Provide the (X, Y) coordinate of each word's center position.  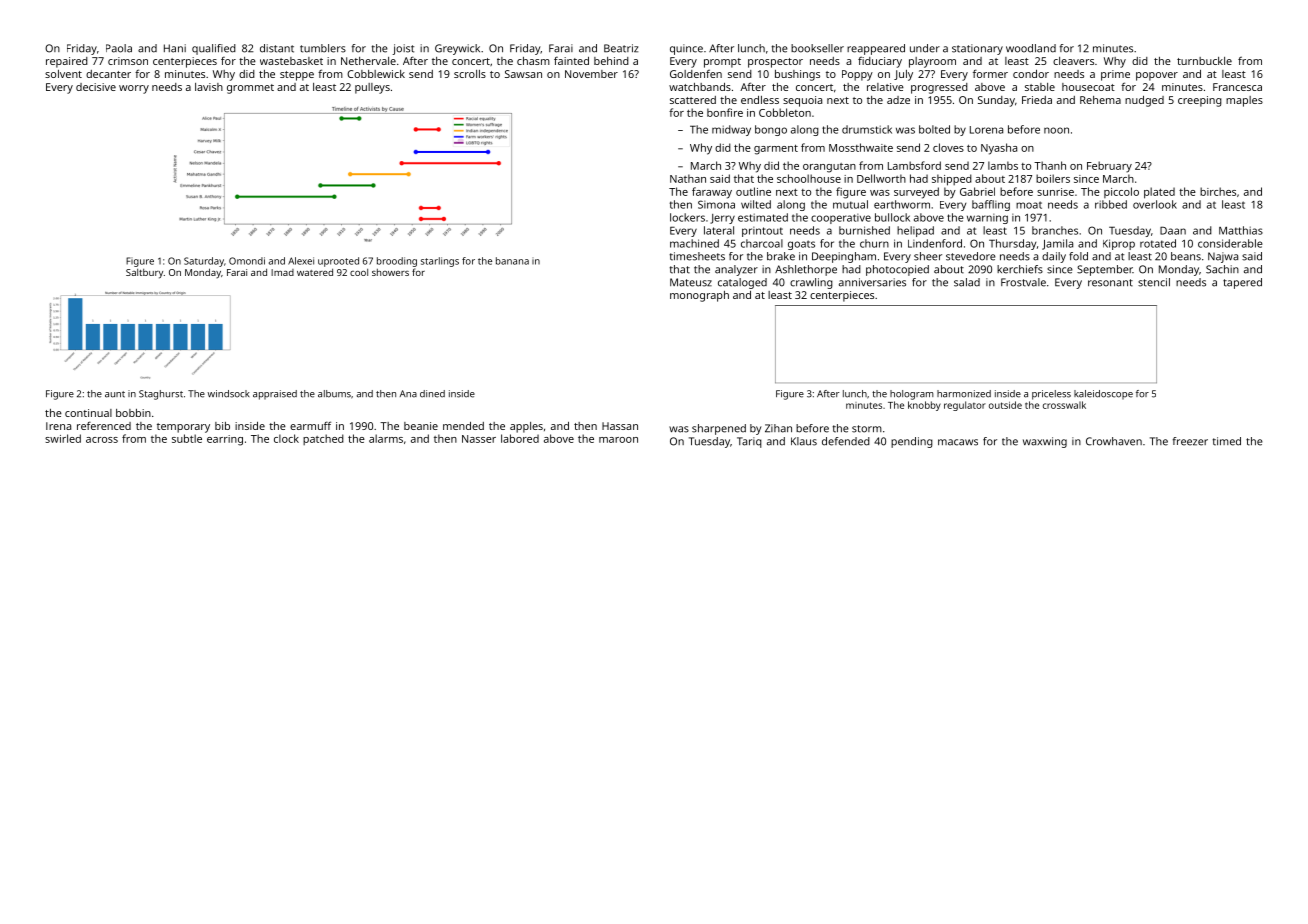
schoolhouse (809, 178)
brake (781, 256)
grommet (250, 89)
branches (1055, 230)
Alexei (301, 261)
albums (334, 394)
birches (1218, 191)
